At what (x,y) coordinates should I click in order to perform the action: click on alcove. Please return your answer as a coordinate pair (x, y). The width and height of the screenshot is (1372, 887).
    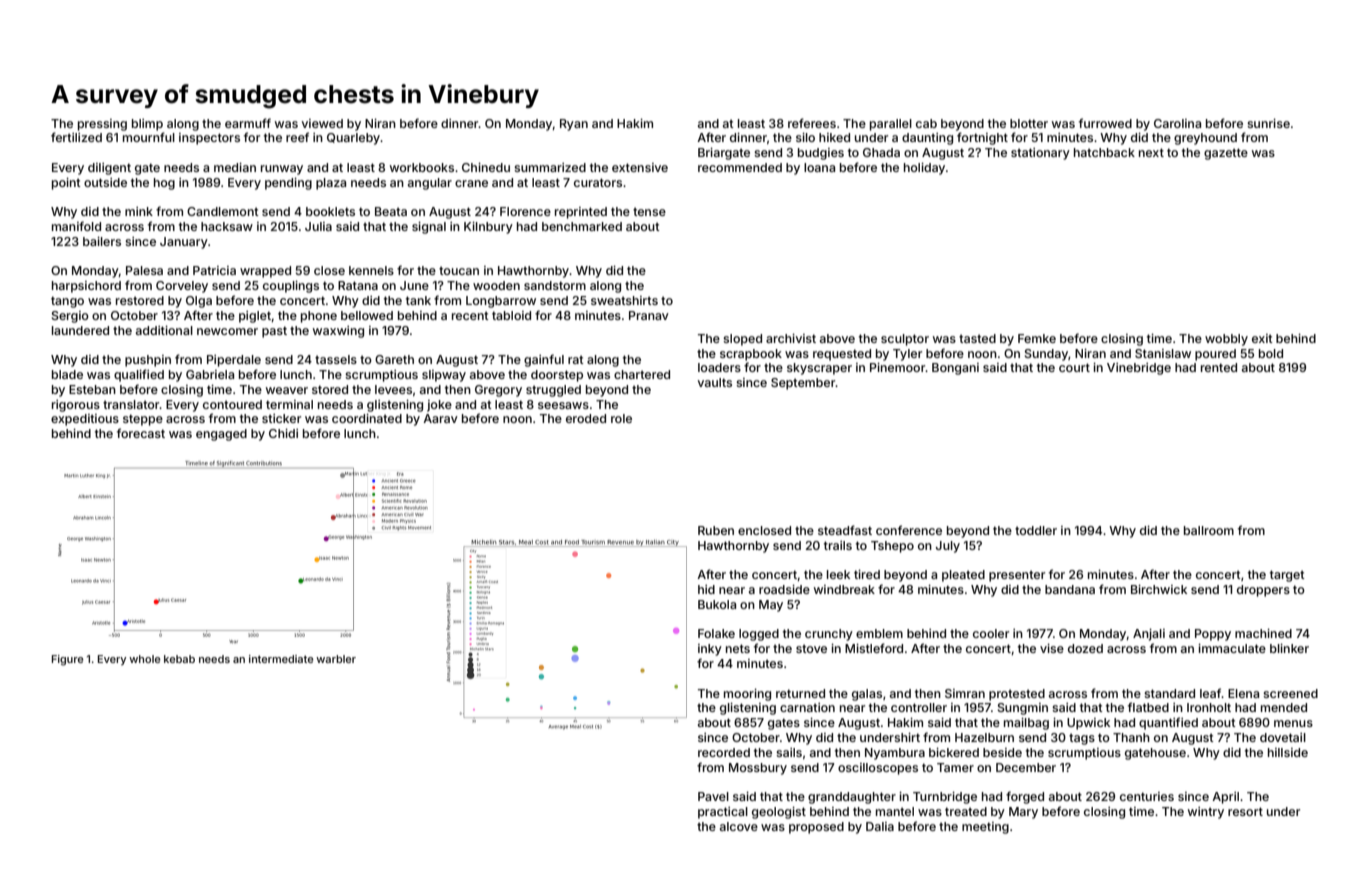
    Looking at the image, I should click on (739, 826).
